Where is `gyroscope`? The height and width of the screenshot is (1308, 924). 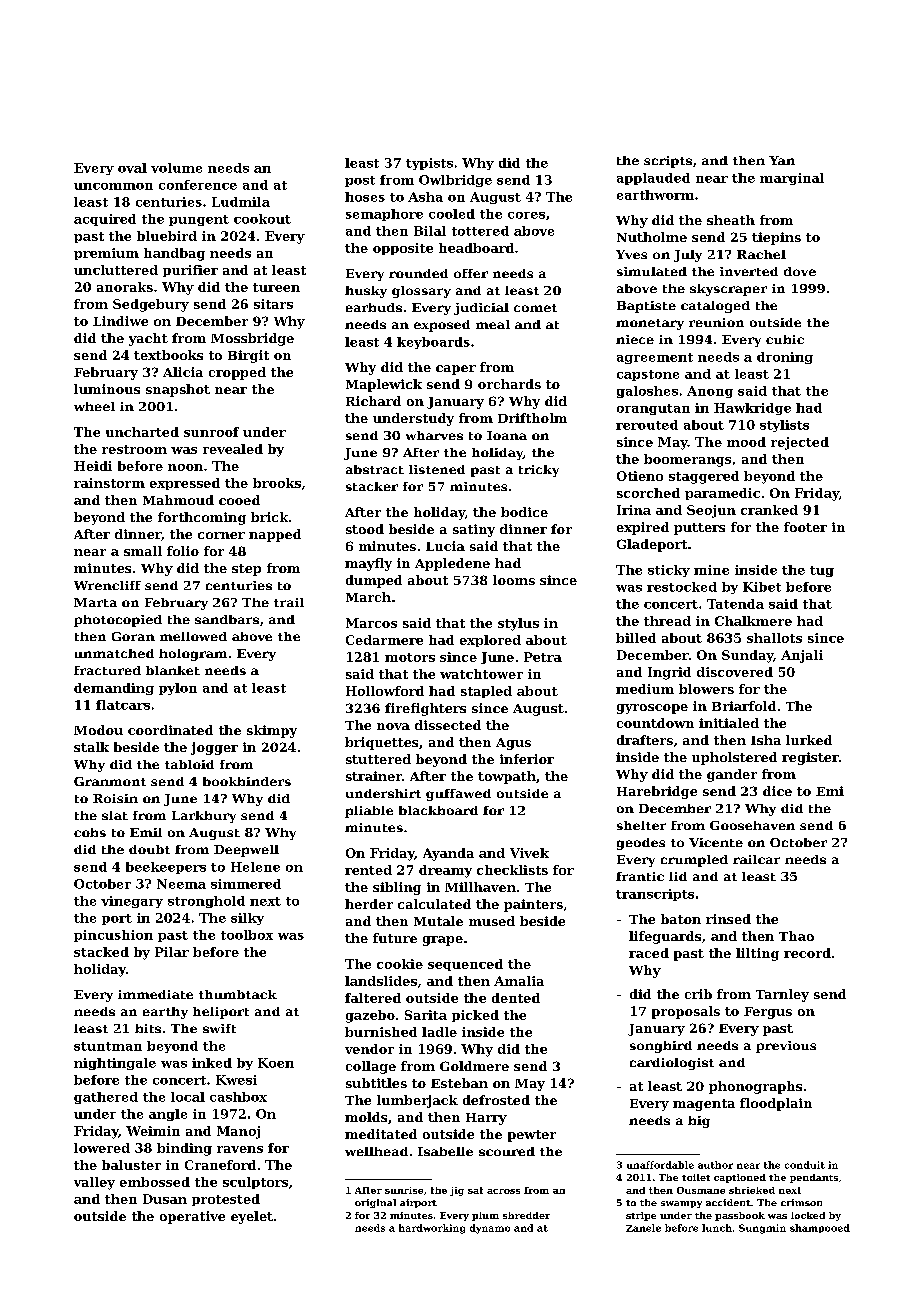
gyroscope is located at coordinates (652, 709).
